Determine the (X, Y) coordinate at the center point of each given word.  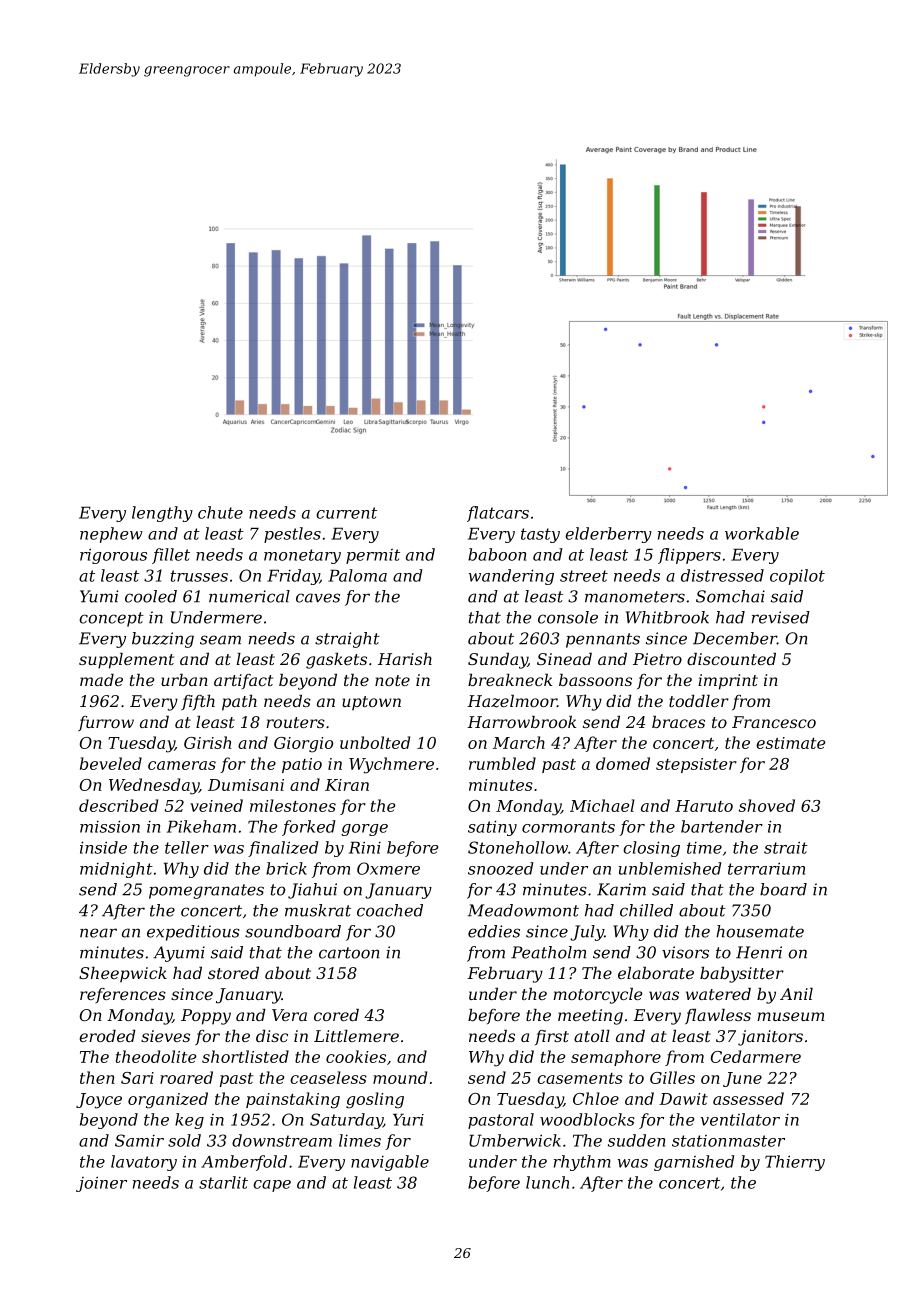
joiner (101, 1184)
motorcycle (597, 996)
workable (762, 533)
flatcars (498, 514)
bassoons (595, 680)
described (118, 805)
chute (220, 512)
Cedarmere (756, 1056)
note (392, 680)
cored (336, 1015)
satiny (492, 828)
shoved (767, 805)
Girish (207, 742)
